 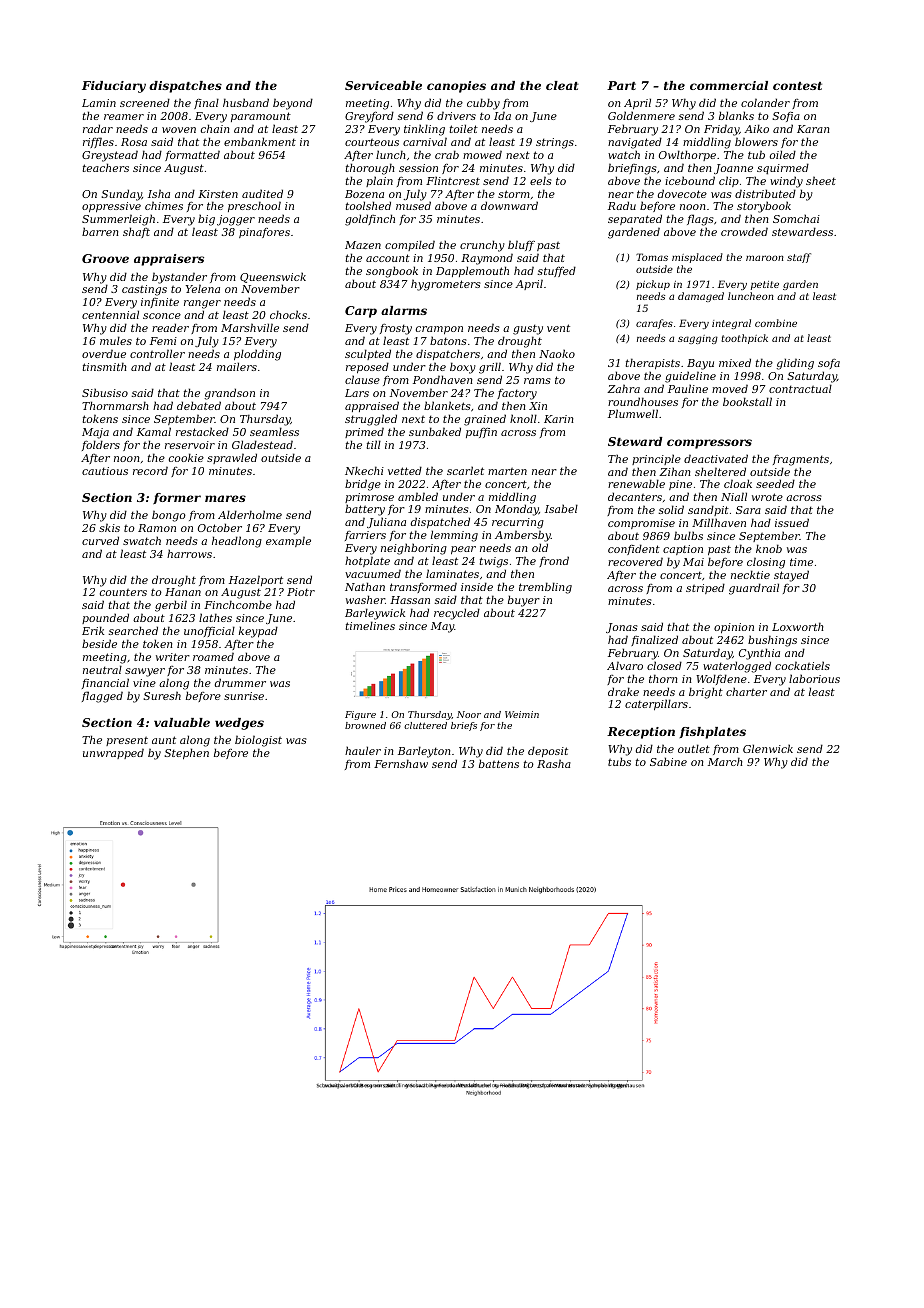 What do you see at coordinates (801, 460) in the document?
I see `fragments` at bounding box center [801, 460].
